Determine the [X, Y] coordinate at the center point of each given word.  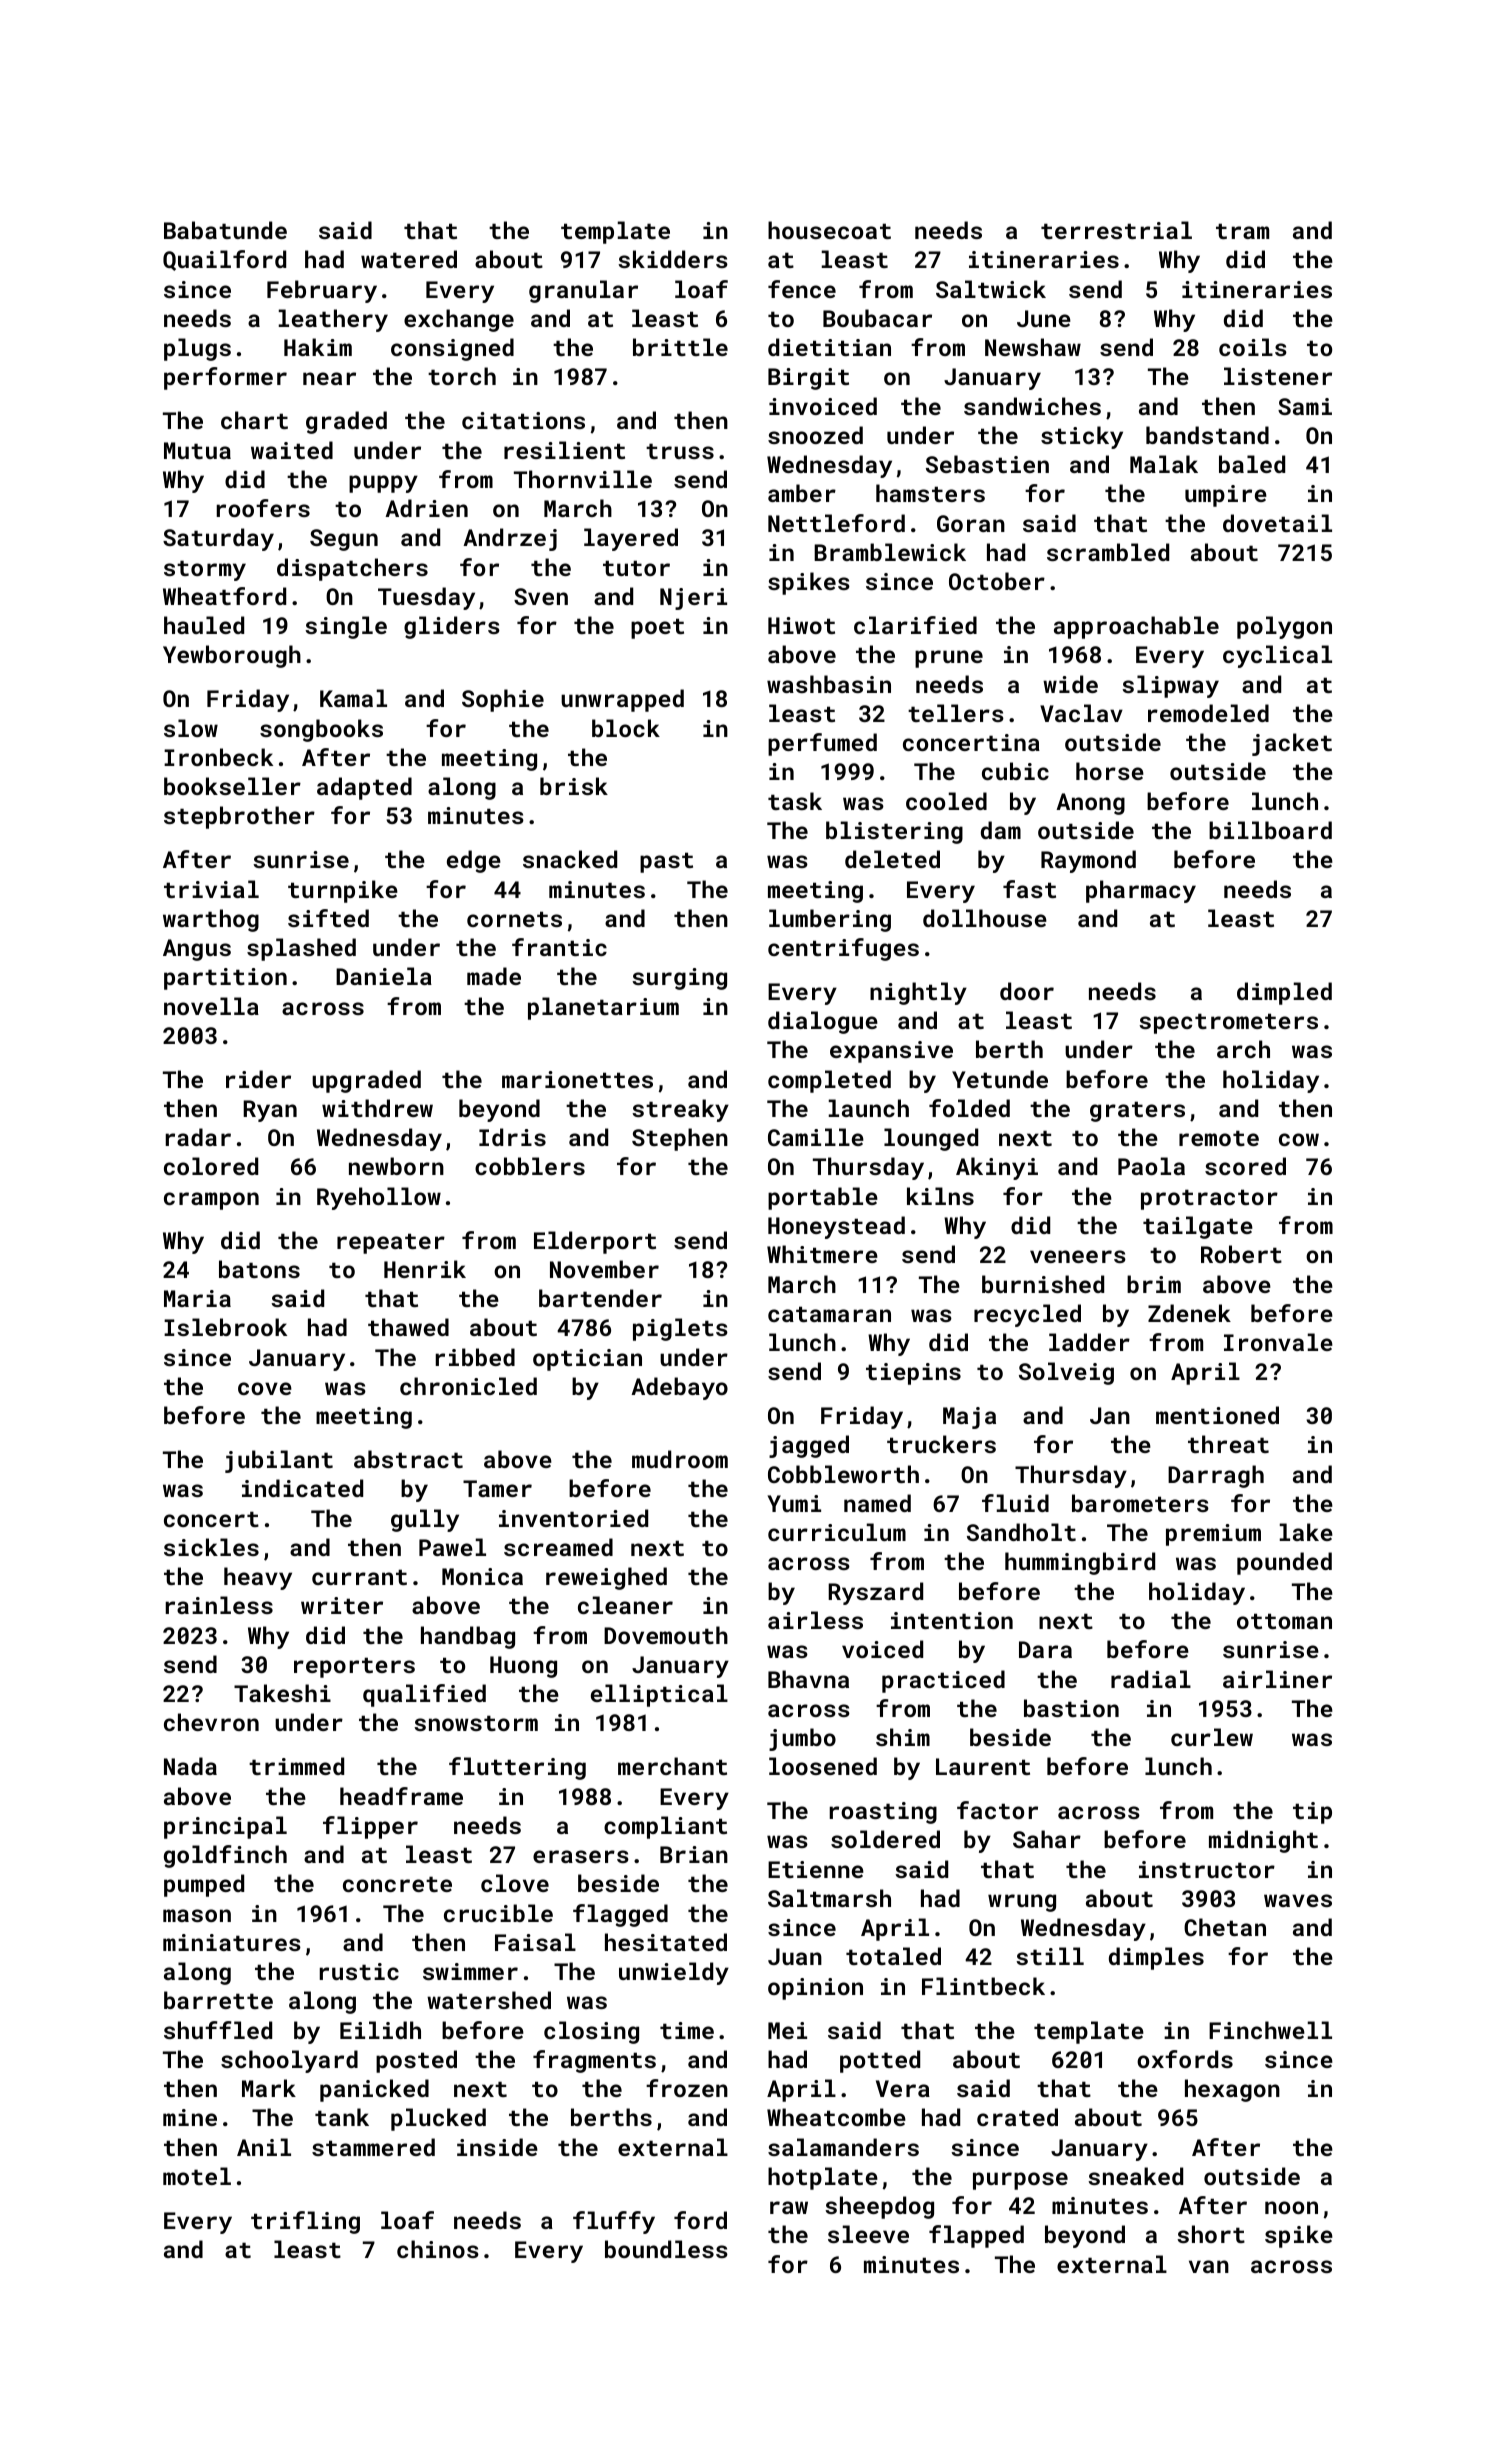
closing [591, 2032]
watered [409, 259]
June [1044, 318]
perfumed [822, 744]
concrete [397, 1884]
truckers [941, 1444]
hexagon [1232, 2090]
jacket [1292, 744]
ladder [1089, 1342]
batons [259, 1269]
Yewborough [232, 656]
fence [802, 289]
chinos [438, 2249]
